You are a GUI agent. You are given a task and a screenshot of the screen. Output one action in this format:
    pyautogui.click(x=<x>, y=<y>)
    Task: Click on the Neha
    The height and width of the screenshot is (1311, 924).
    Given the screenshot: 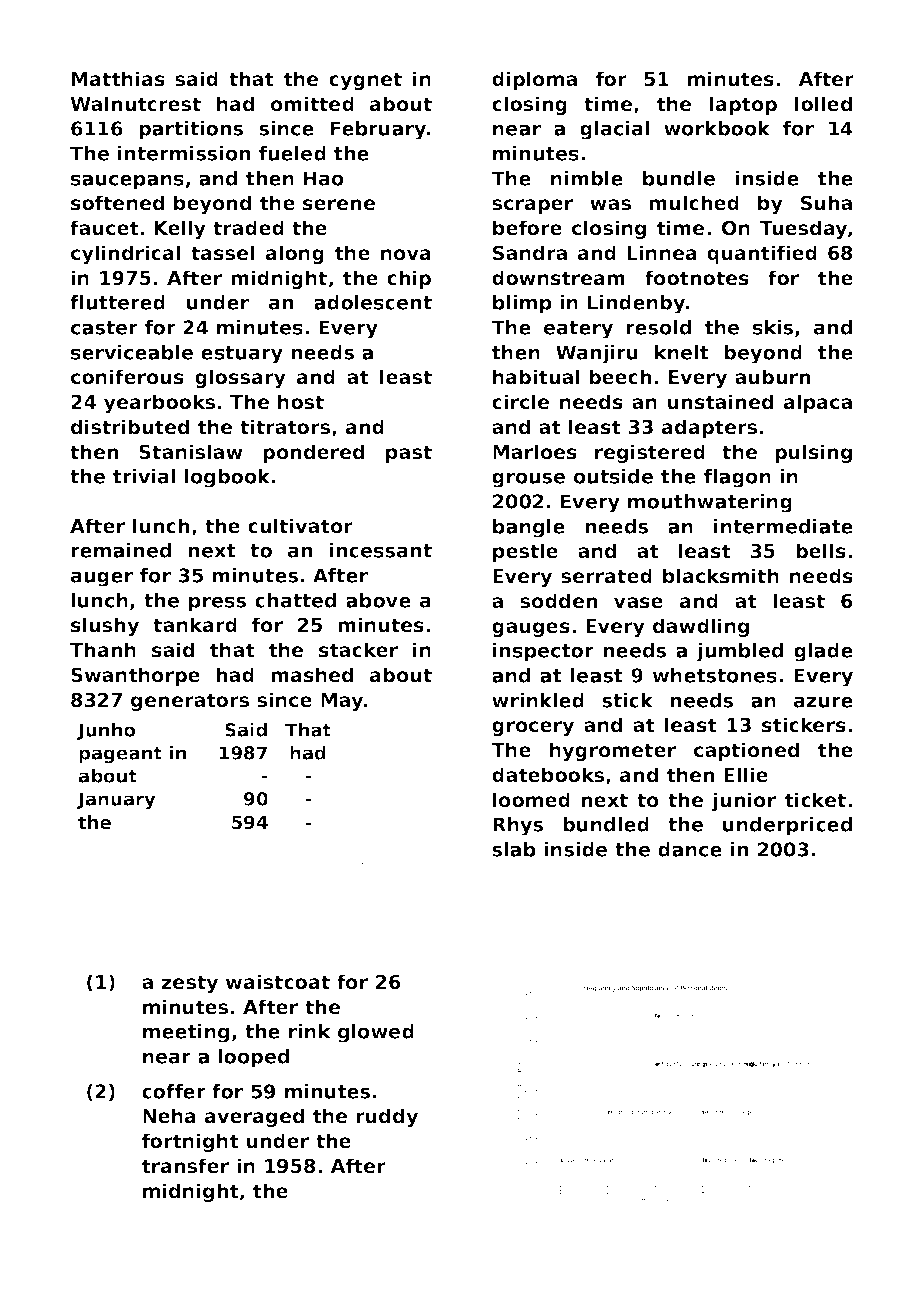 What is the action you would take?
    pyautogui.click(x=169, y=1116)
